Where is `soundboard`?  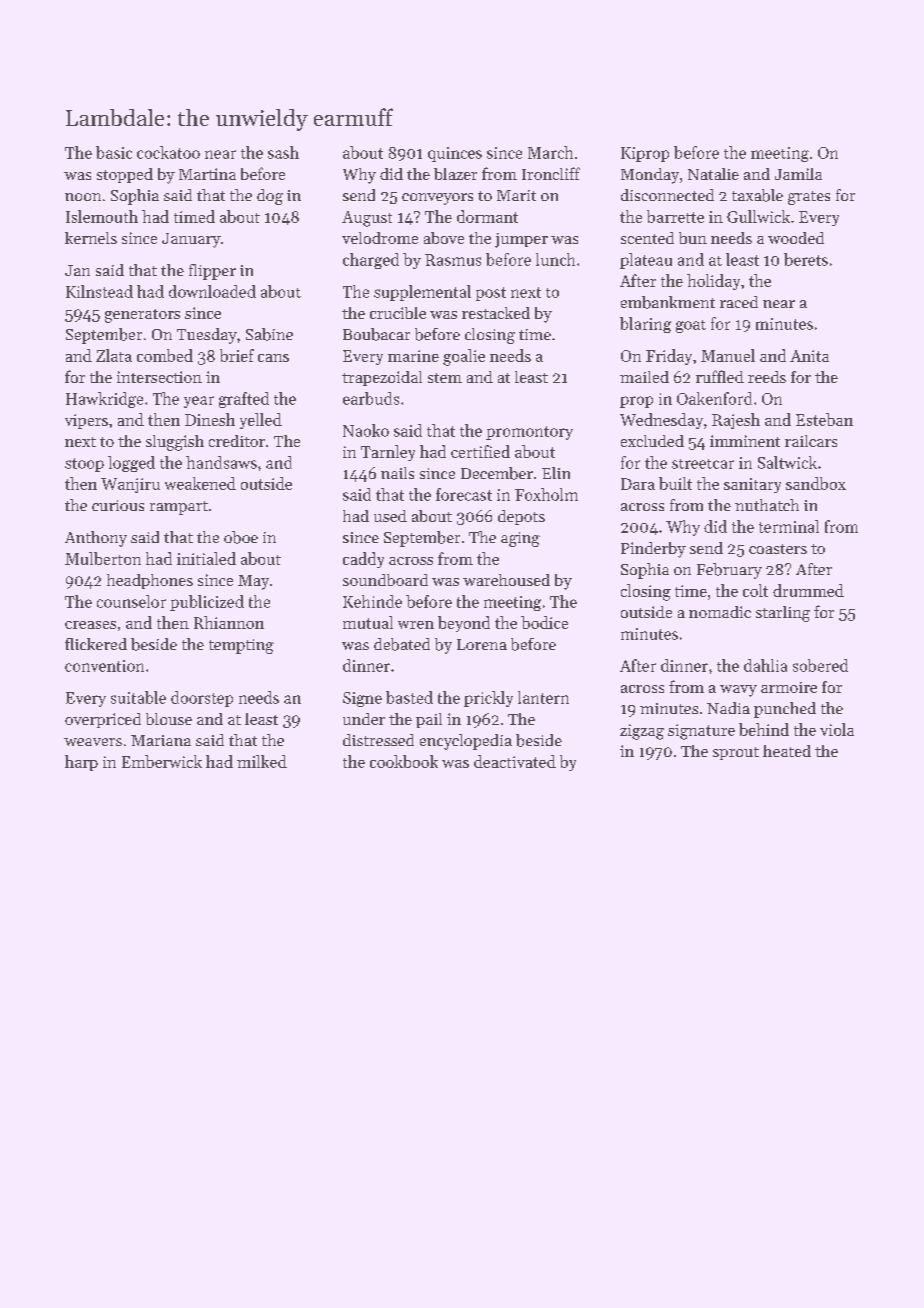 soundboard is located at coordinates (385, 580).
